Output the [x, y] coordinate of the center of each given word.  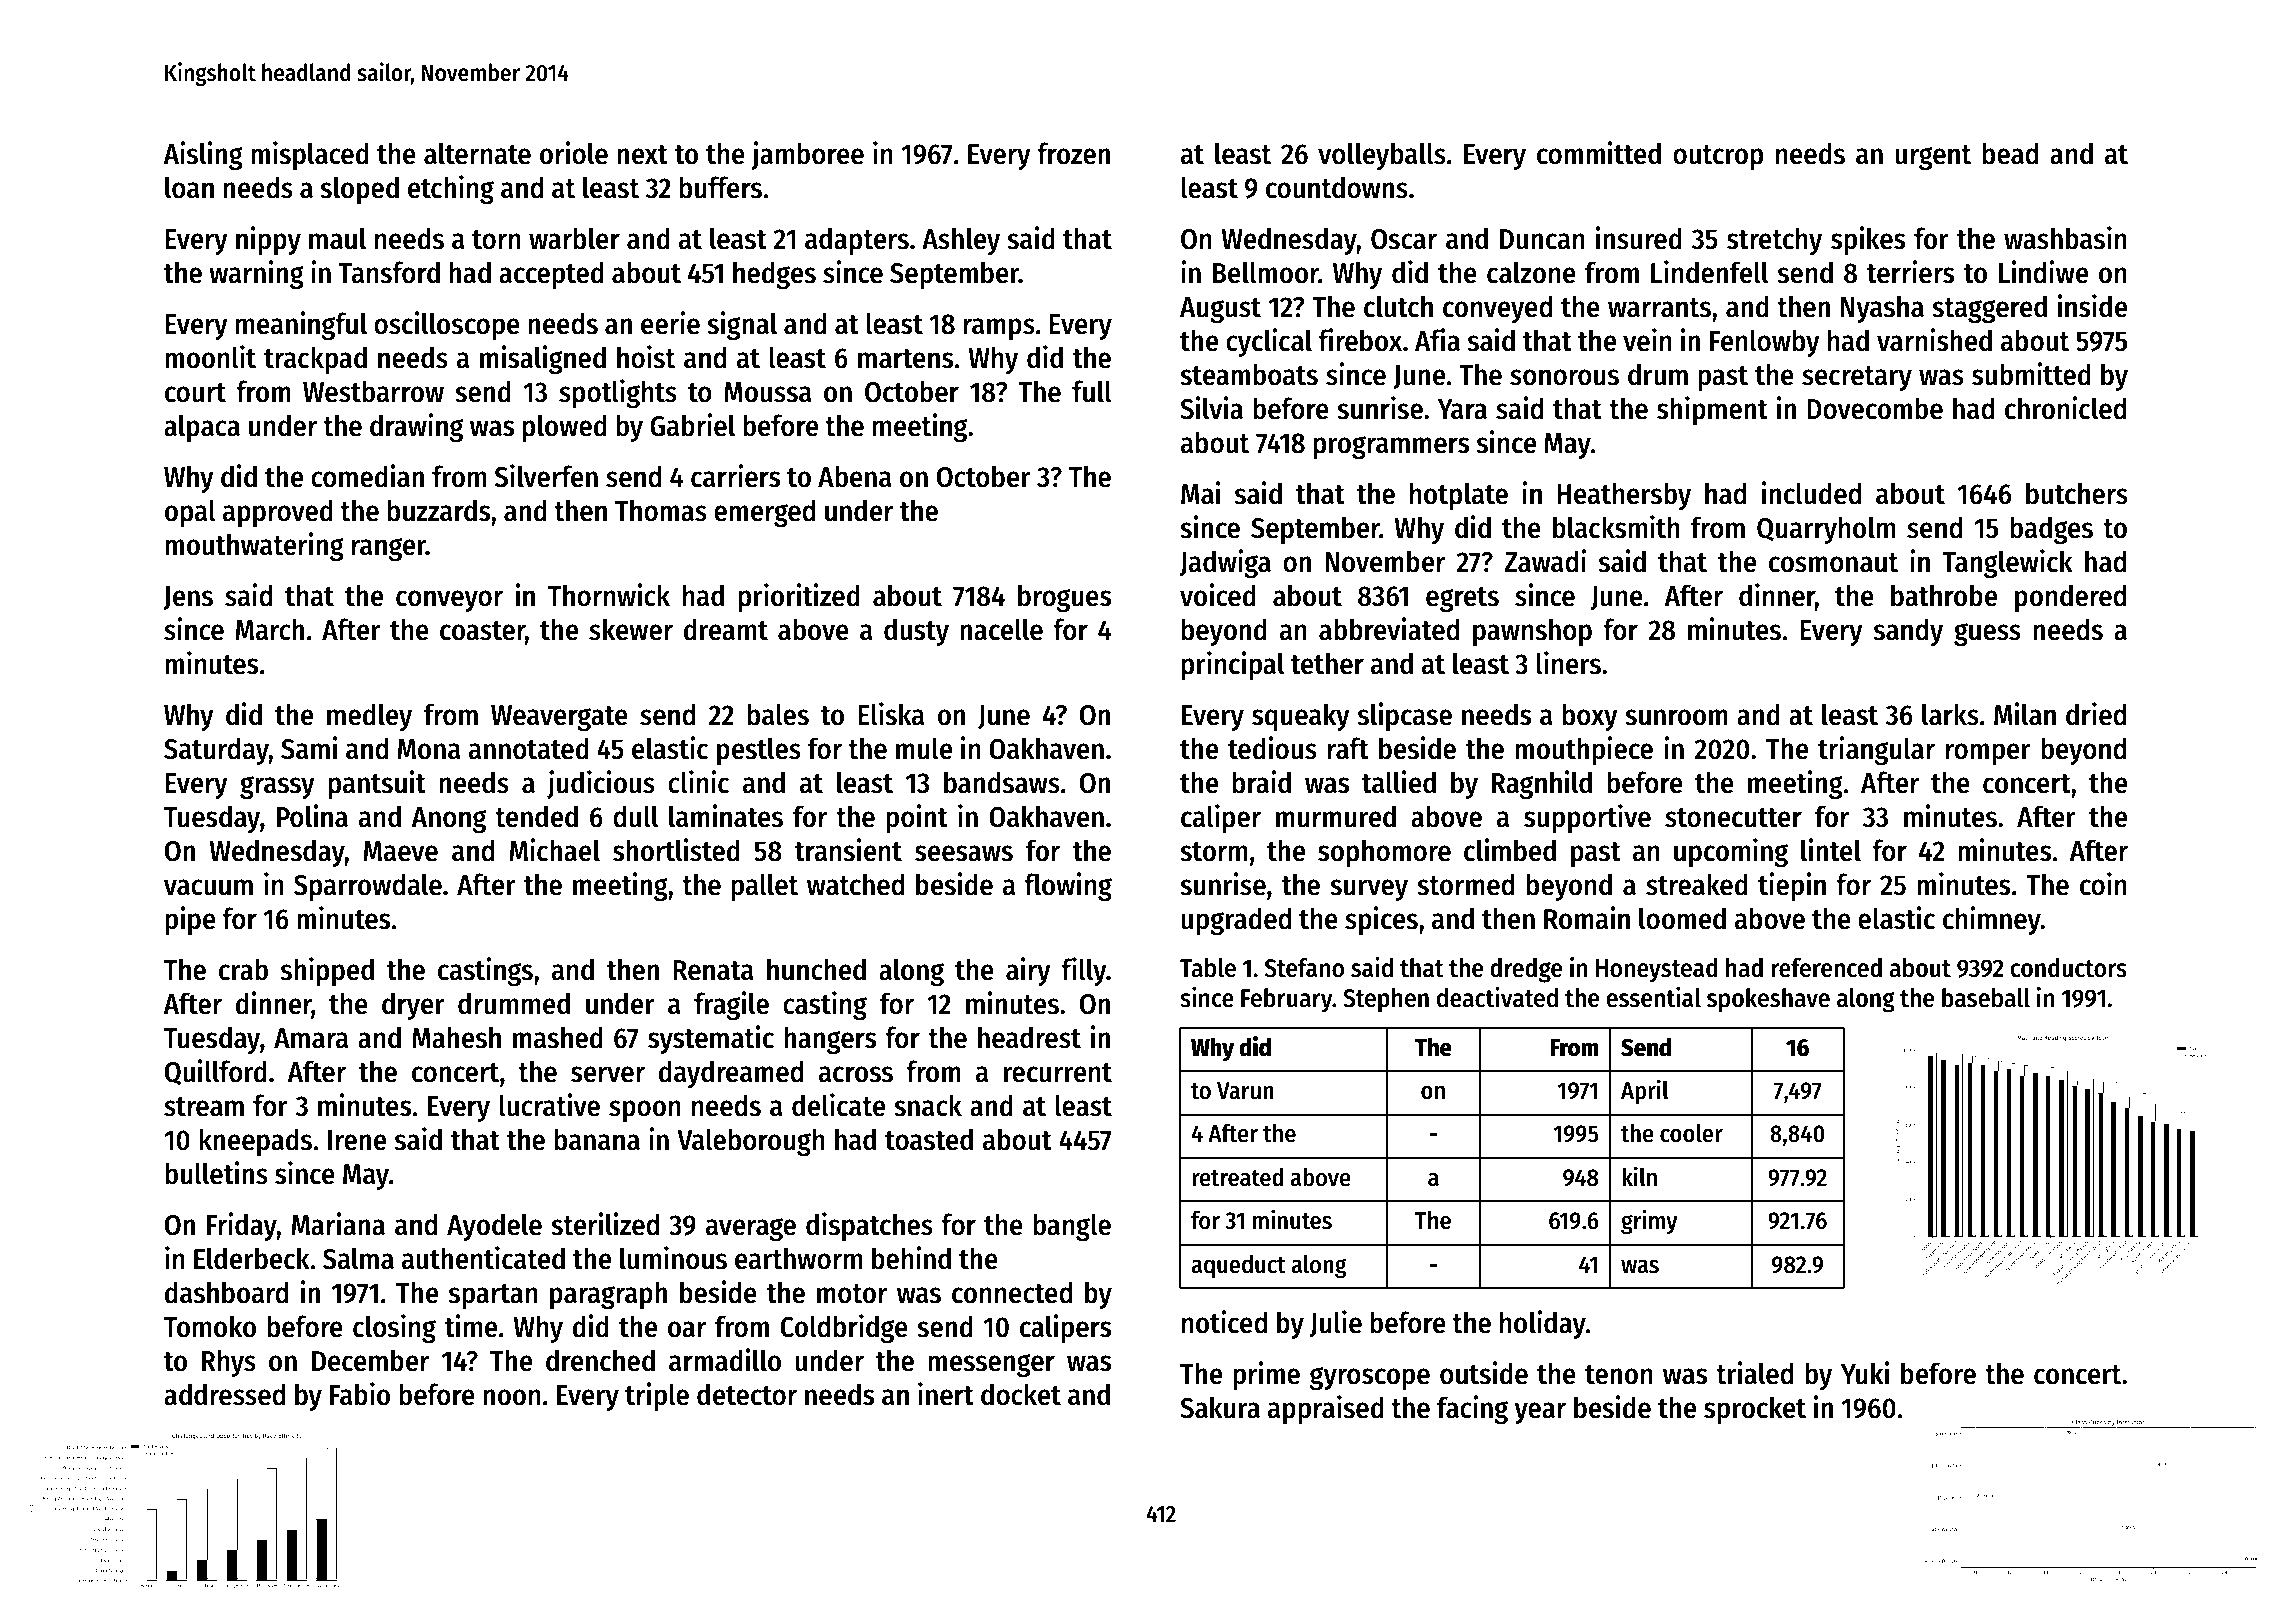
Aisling [203, 155]
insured [1639, 238]
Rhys [229, 1363]
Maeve [401, 851]
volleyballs [1382, 156]
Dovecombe [1875, 408]
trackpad [315, 360]
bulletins [216, 1173]
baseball [1986, 998]
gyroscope [1370, 1378]
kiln [1639, 1177]
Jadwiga [1225, 563]
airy [1028, 971]
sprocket [1755, 1410]
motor [852, 1294]
